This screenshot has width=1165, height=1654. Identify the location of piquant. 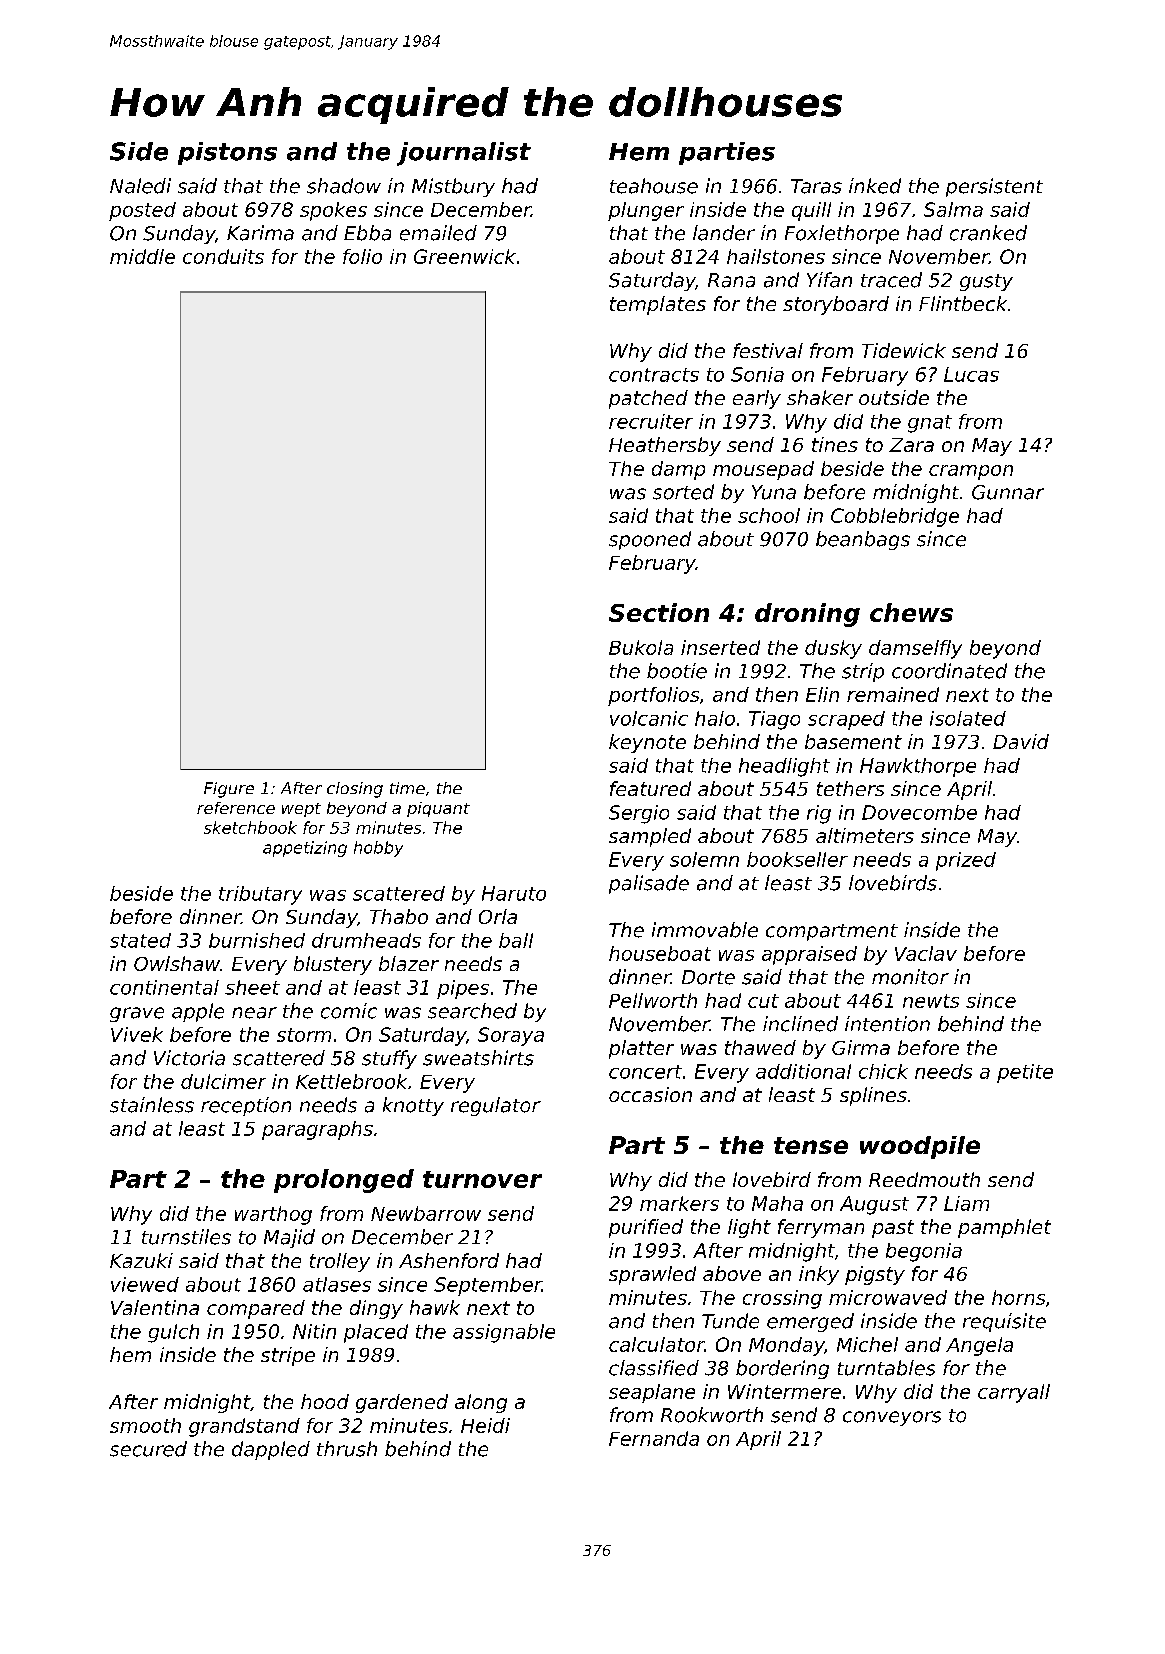
(438, 809).
